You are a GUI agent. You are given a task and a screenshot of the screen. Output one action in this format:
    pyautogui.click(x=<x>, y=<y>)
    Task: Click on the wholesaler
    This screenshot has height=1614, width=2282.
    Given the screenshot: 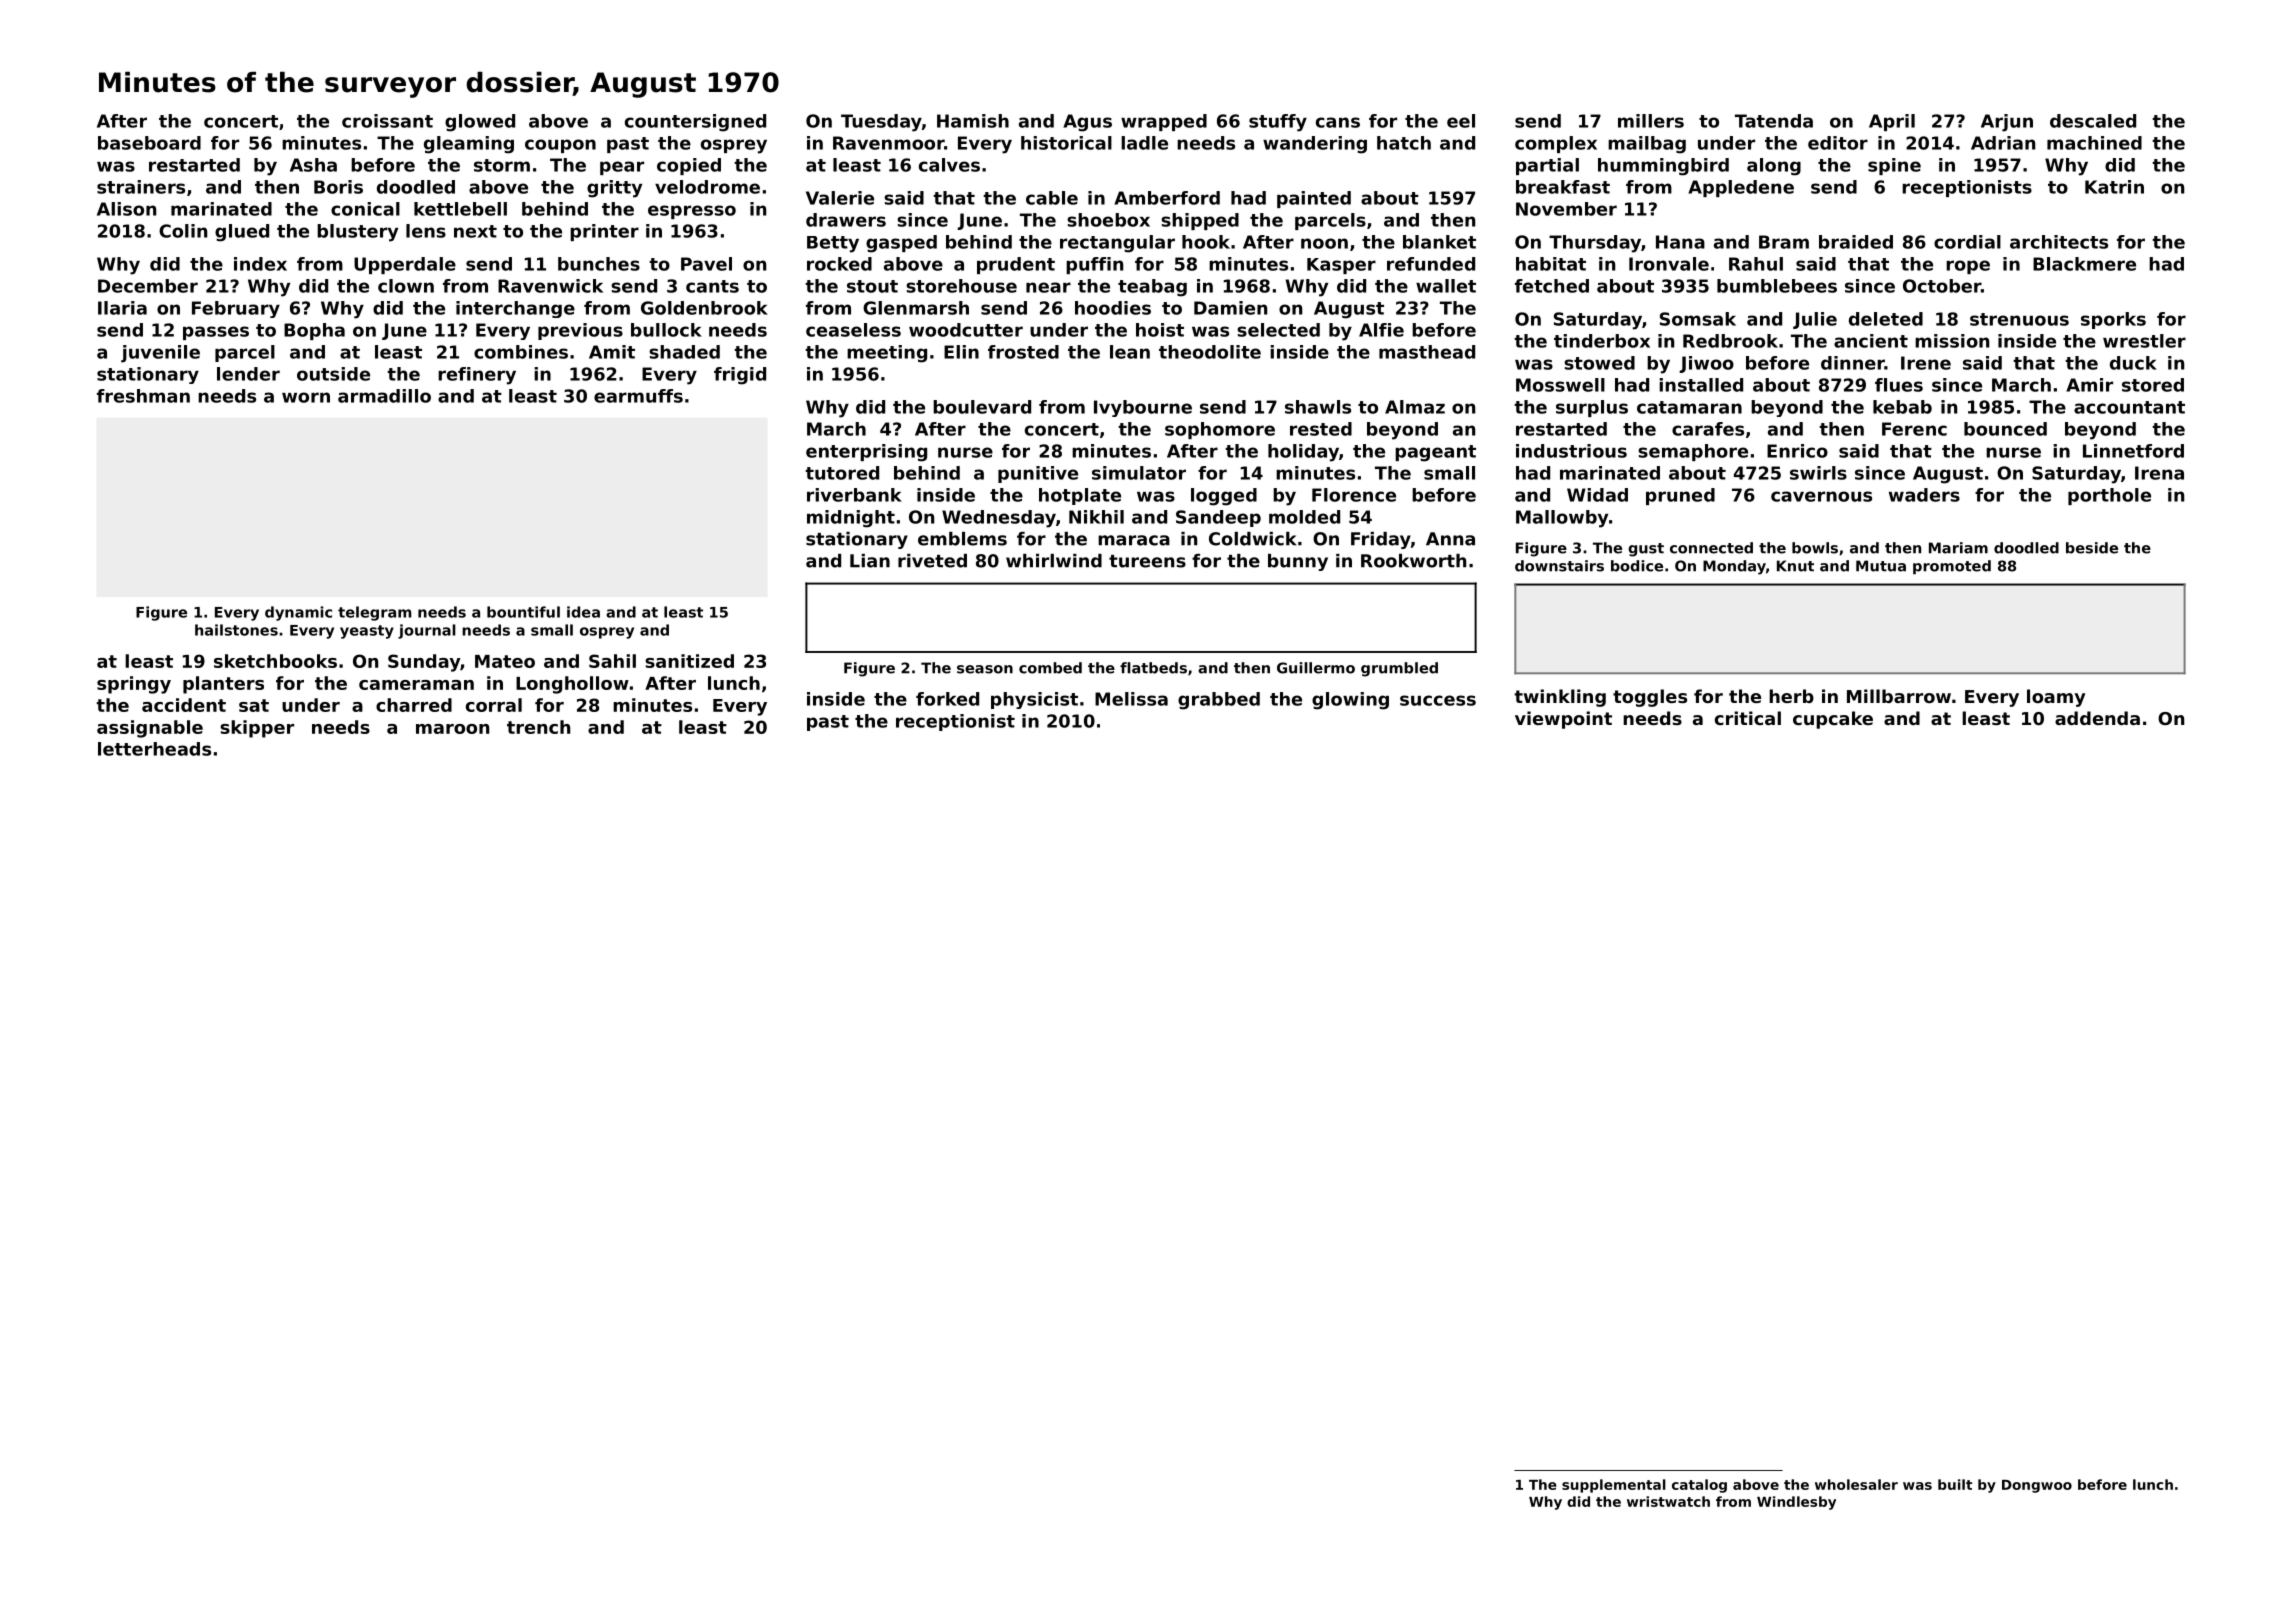 What is the action you would take?
    pyautogui.click(x=1856, y=1484)
